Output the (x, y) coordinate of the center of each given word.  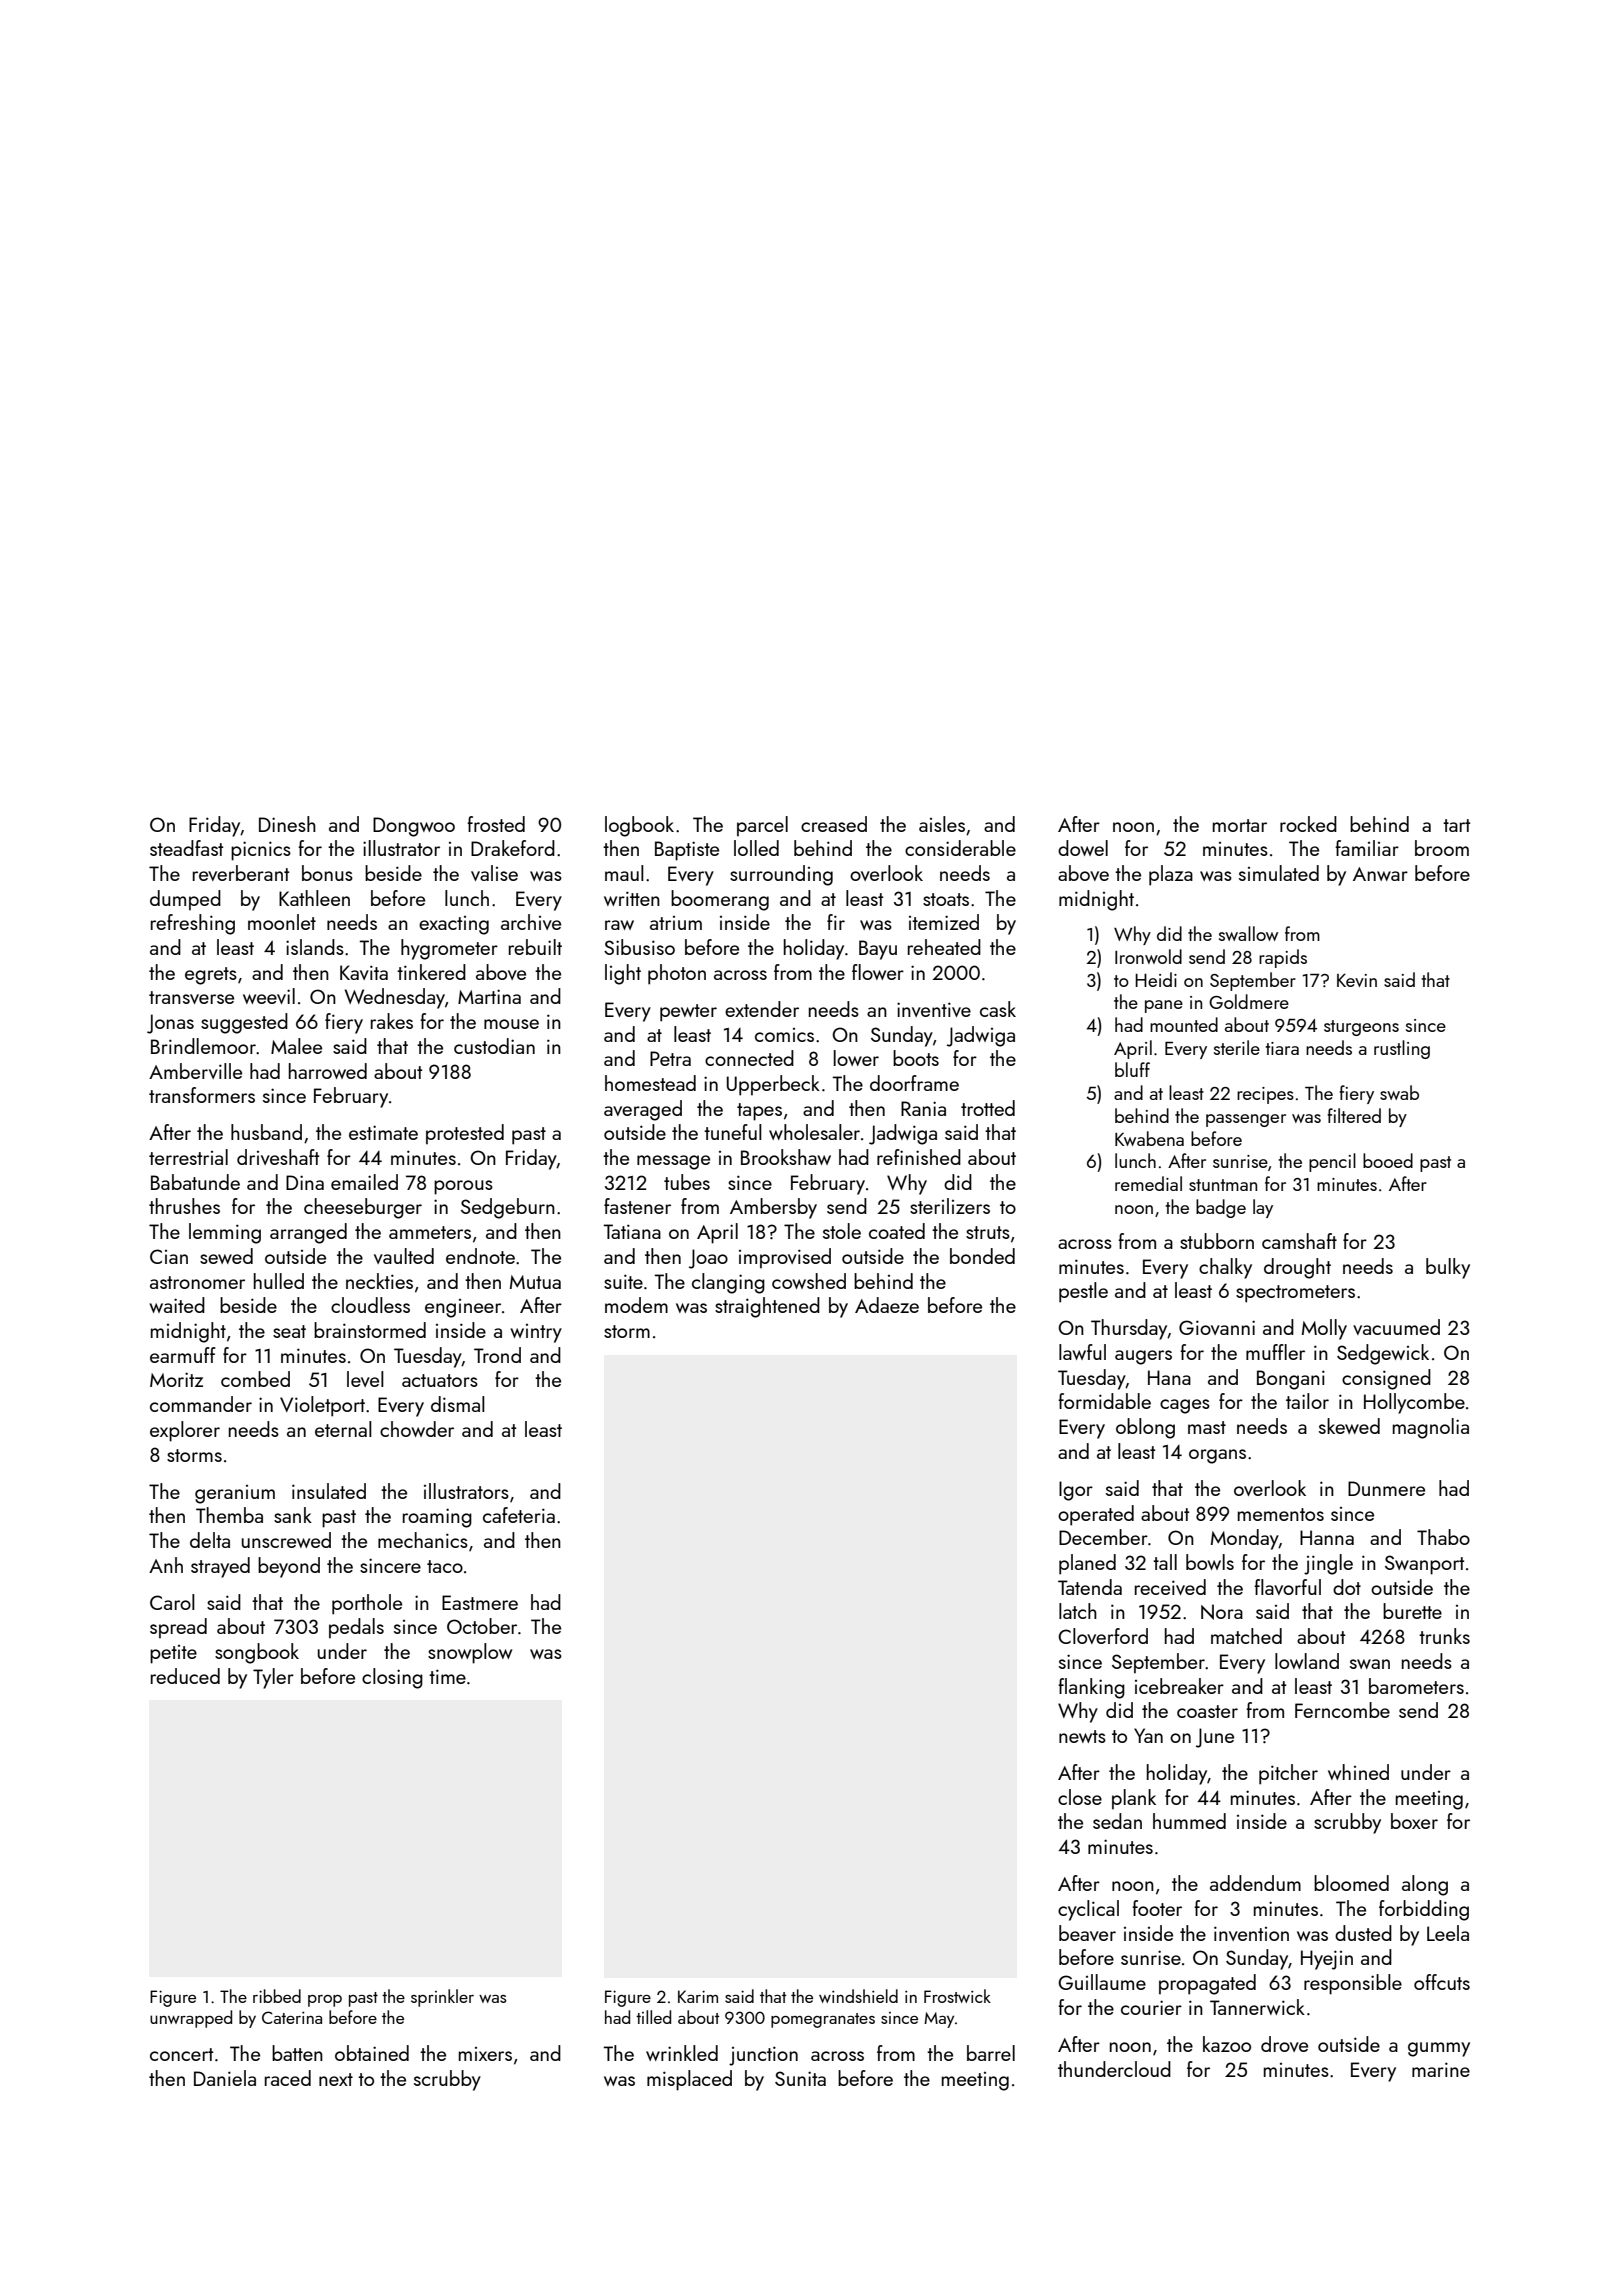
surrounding (781, 875)
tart (1456, 825)
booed (1388, 1160)
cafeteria (519, 1515)
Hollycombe (1414, 1403)
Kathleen (314, 898)
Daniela (225, 2078)
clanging (728, 1283)
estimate (383, 1132)
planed (1087, 1564)
